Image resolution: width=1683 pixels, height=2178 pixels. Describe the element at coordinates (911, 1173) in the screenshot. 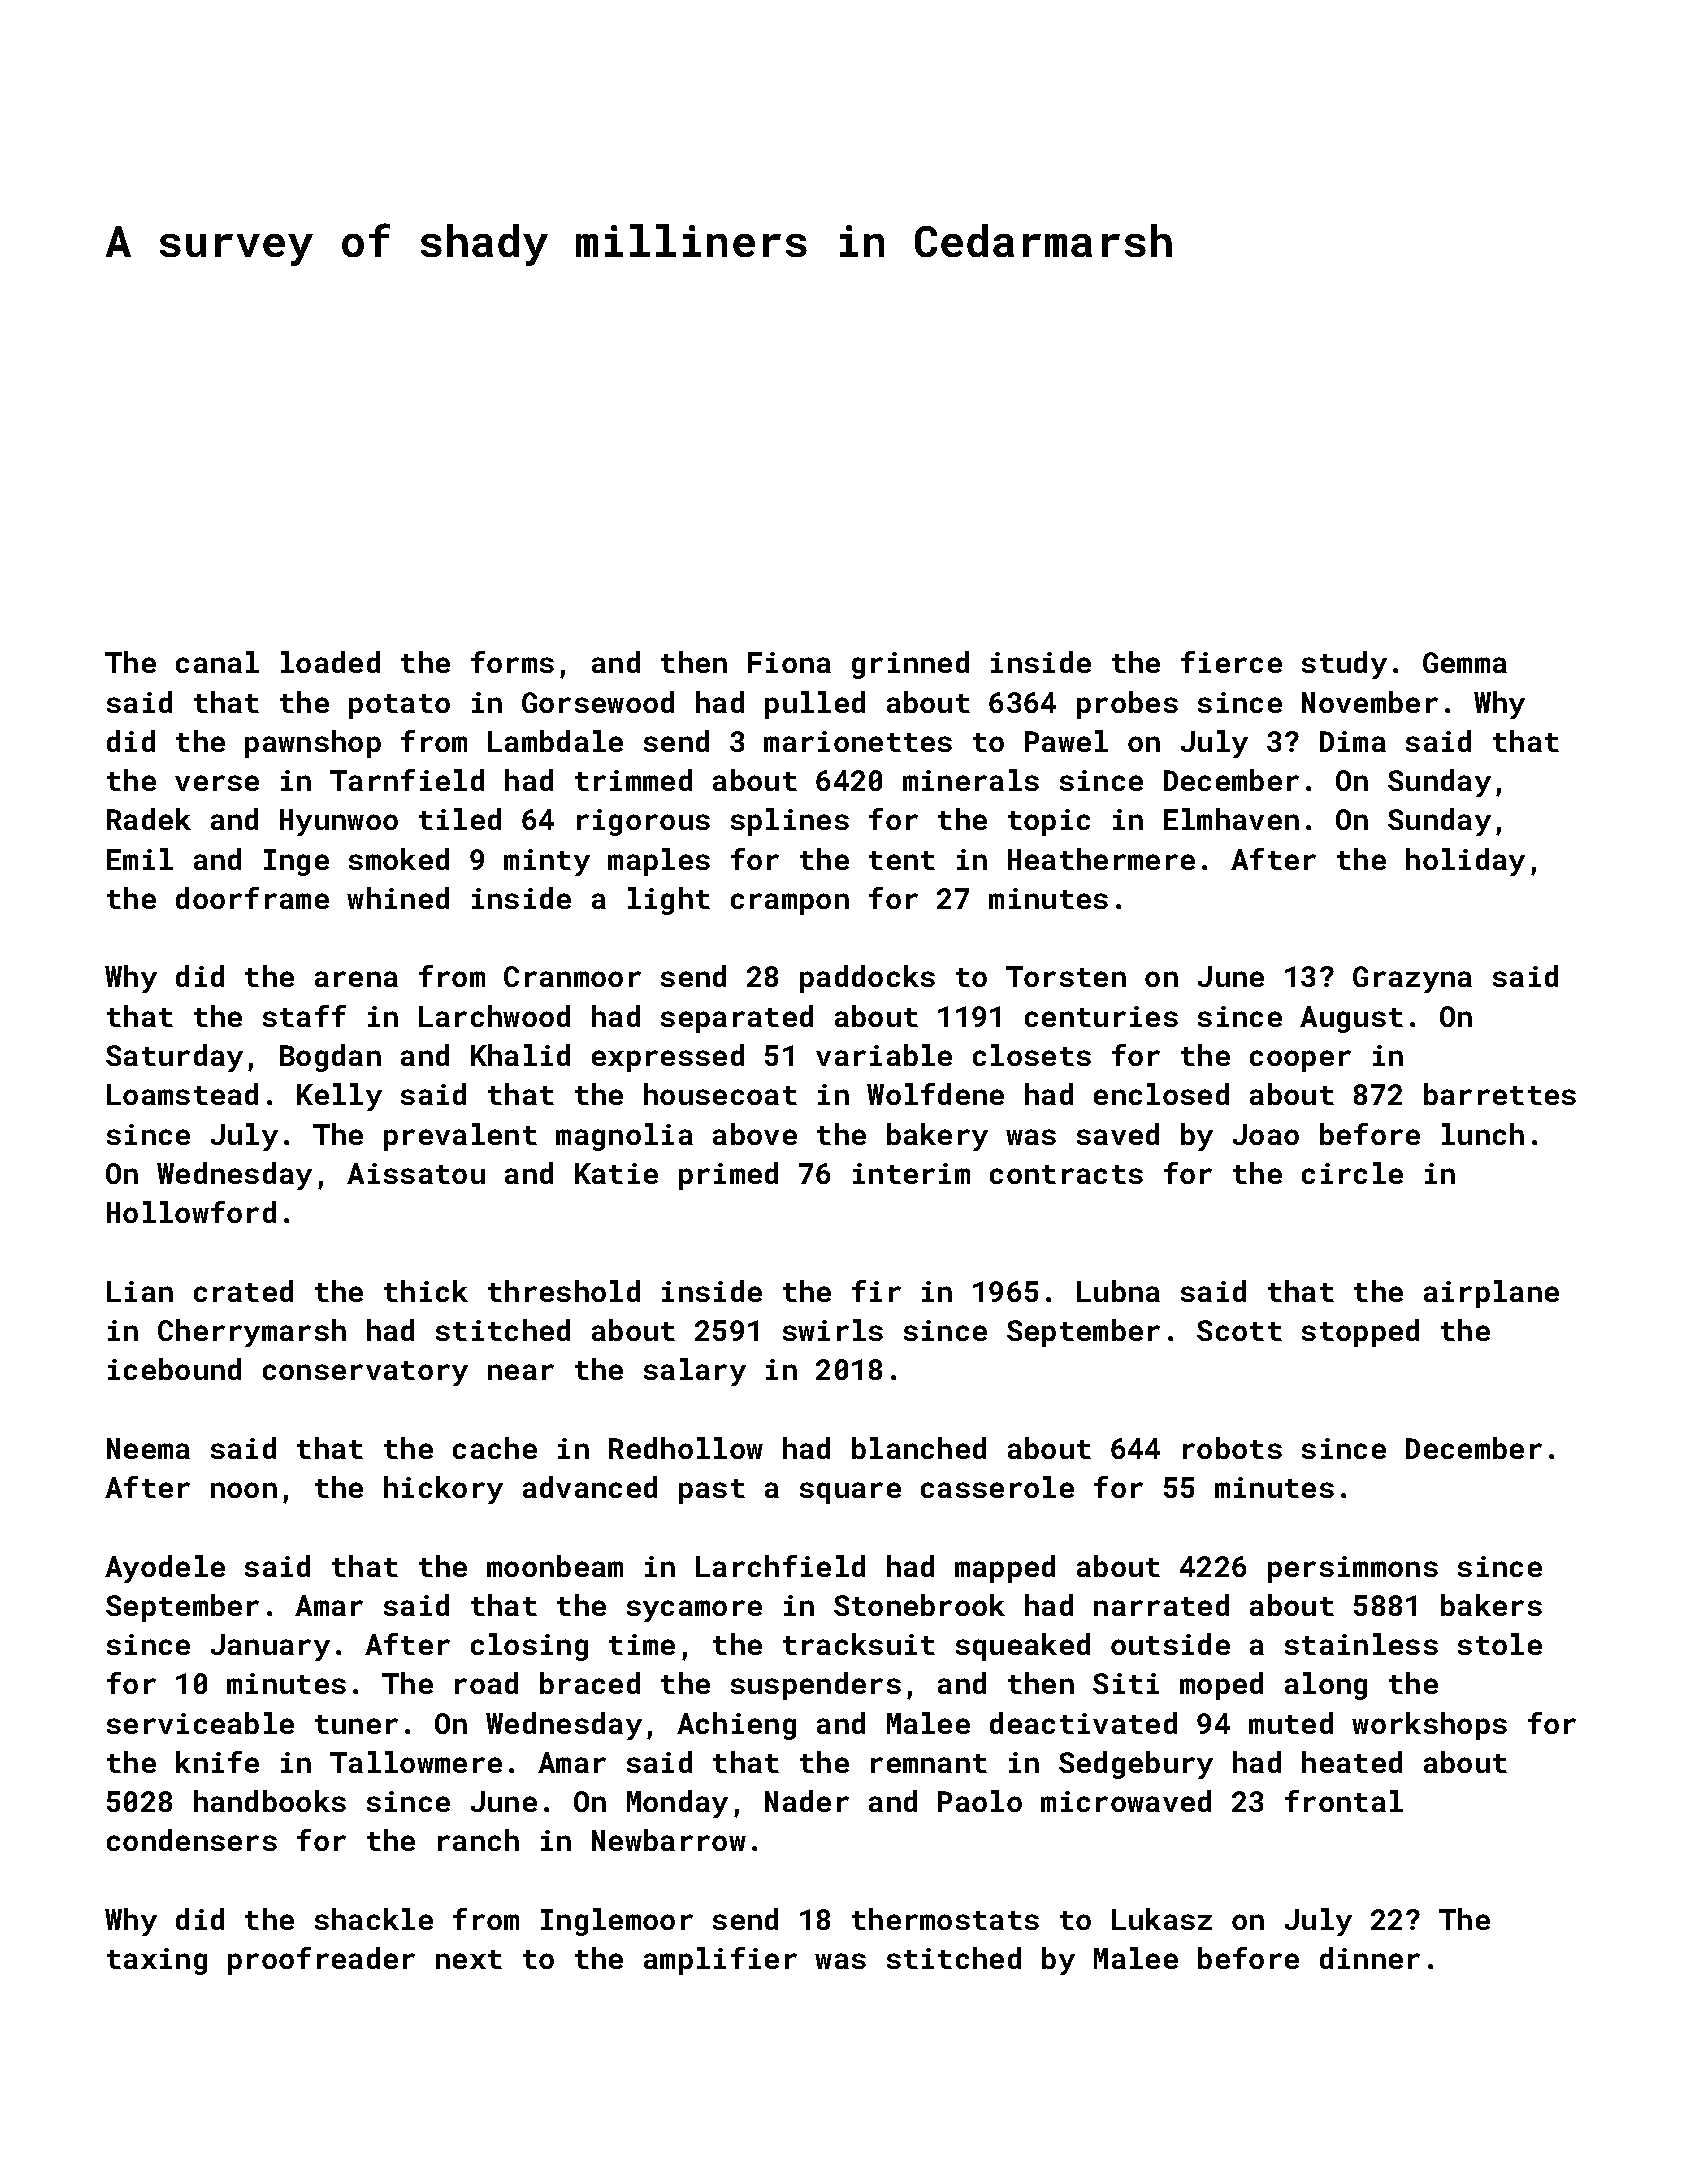

I see `interim` at that location.
